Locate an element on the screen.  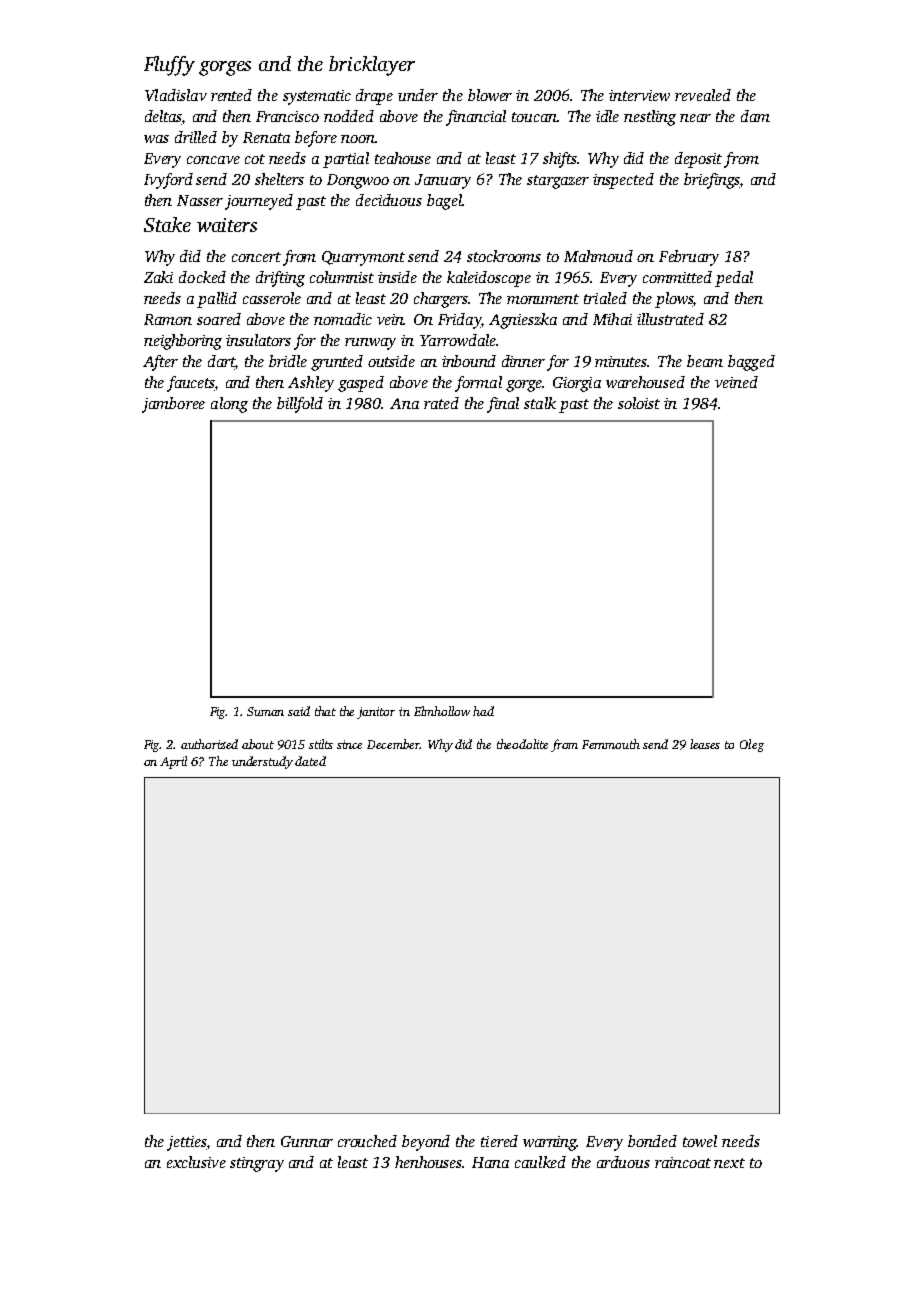
drape is located at coordinates (374, 97).
